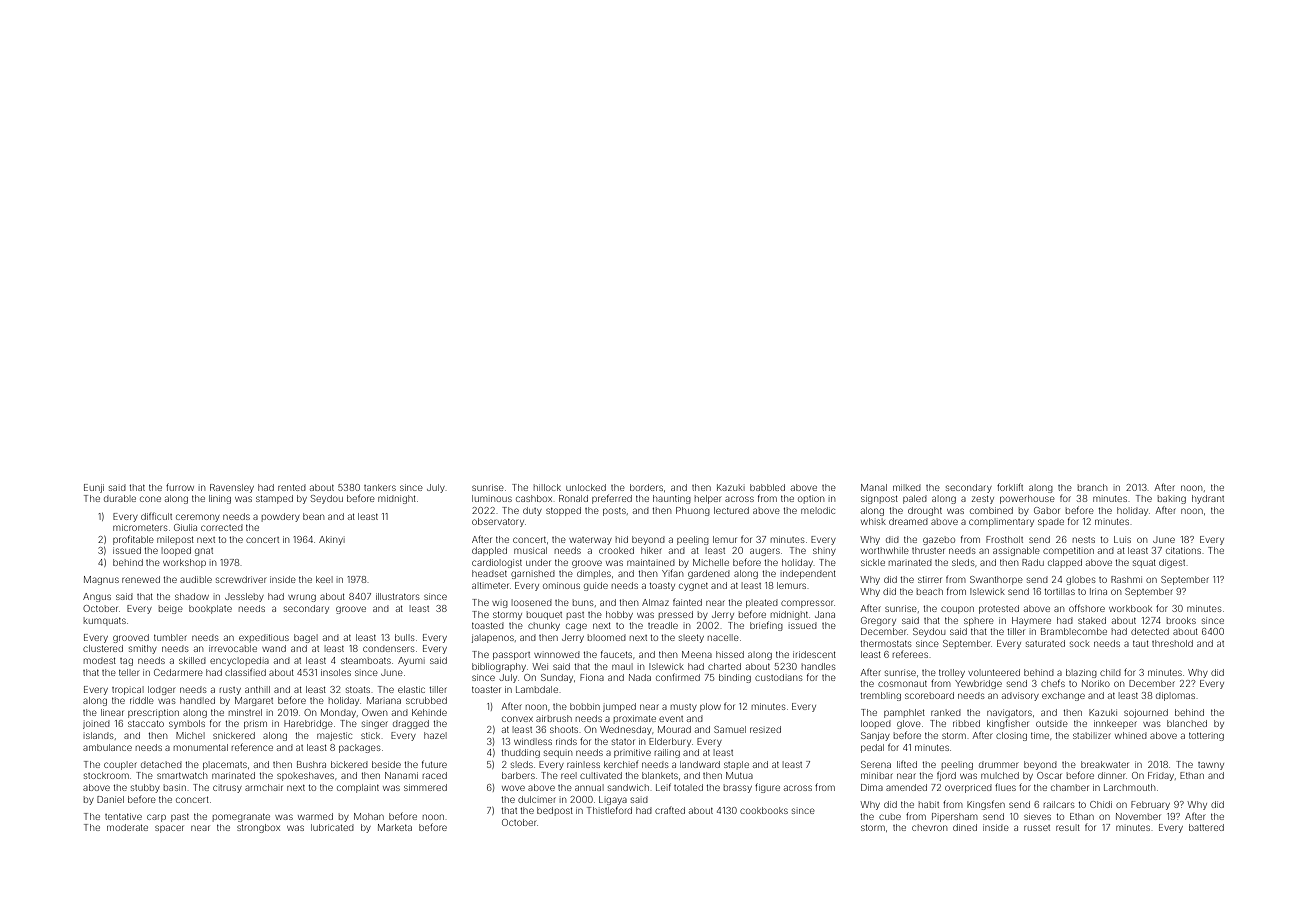 This document has width=1308, height=924. I want to click on spacer, so click(169, 829).
